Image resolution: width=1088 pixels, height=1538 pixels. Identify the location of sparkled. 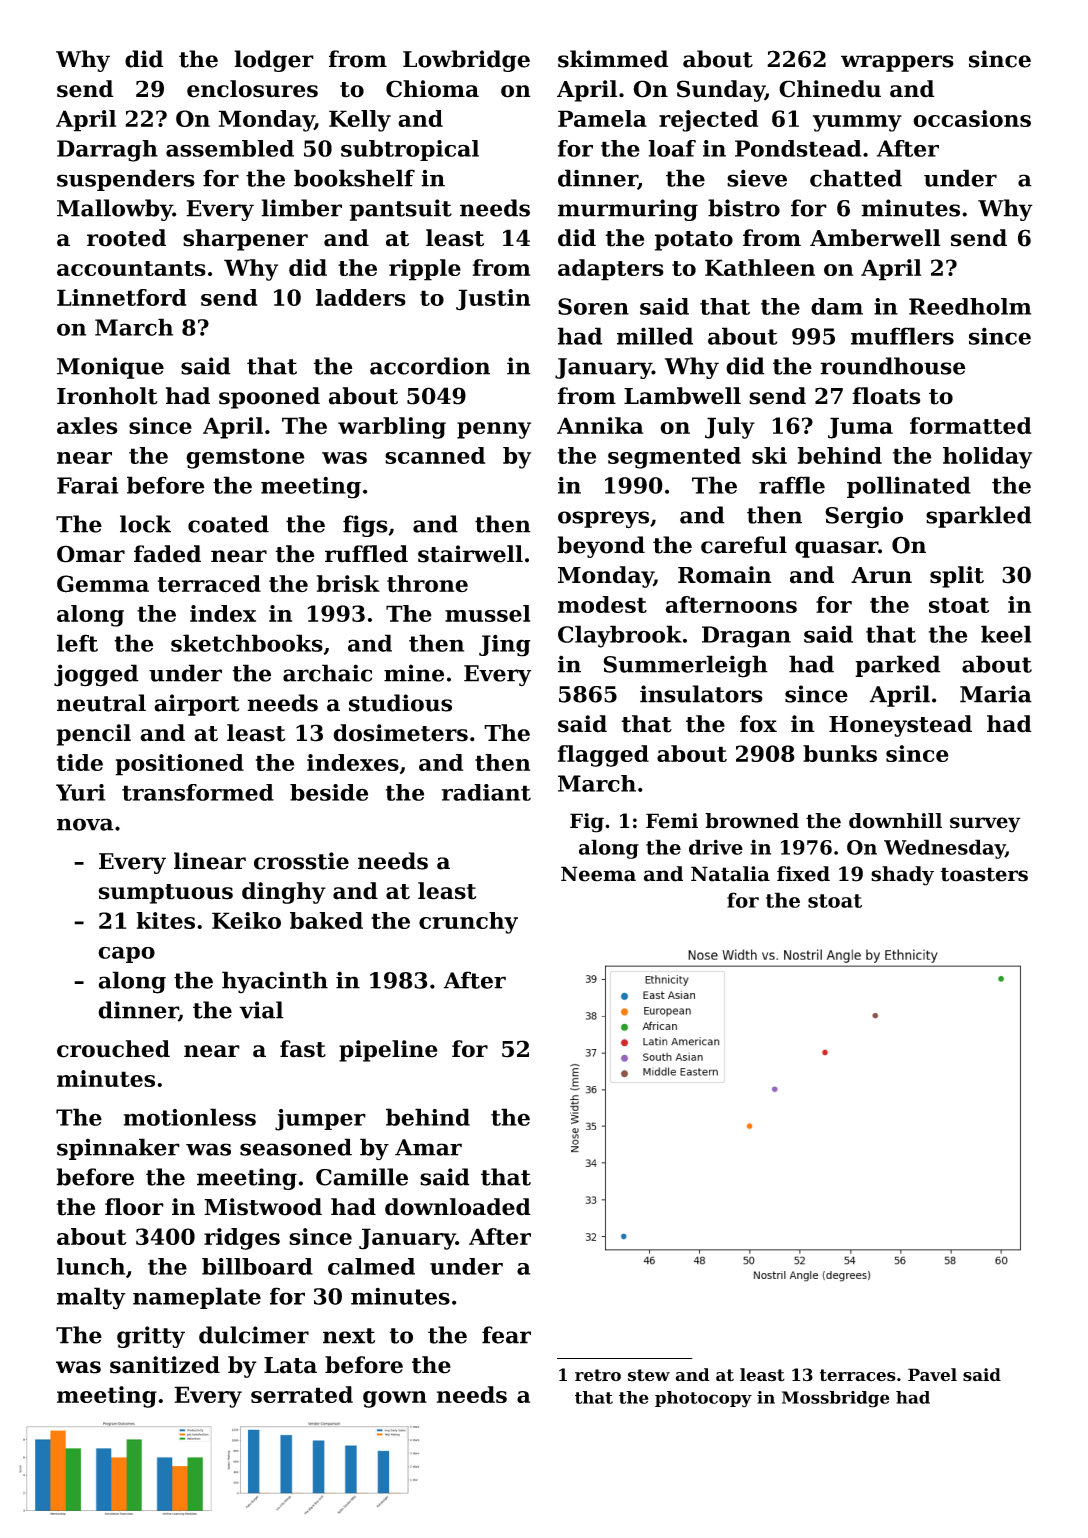
(979, 517).
